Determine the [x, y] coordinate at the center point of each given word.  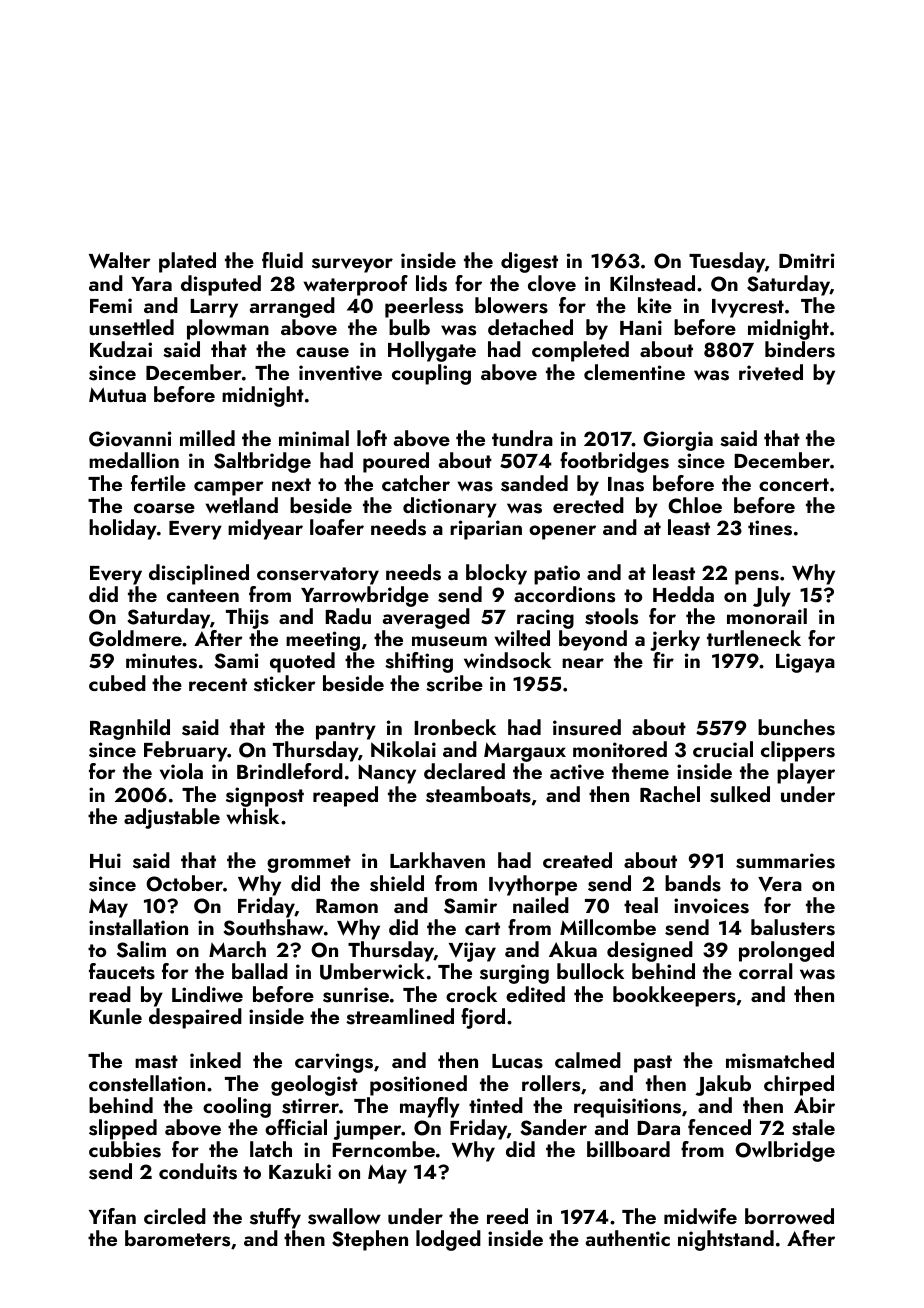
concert [794, 484]
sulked [740, 794]
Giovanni [130, 439]
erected [588, 505]
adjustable [172, 818]
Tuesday [727, 262]
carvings [334, 1063]
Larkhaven [437, 860]
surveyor [352, 265]
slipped [123, 1129]
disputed [221, 285]
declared [464, 771]
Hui [105, 860]
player [806, 773]
